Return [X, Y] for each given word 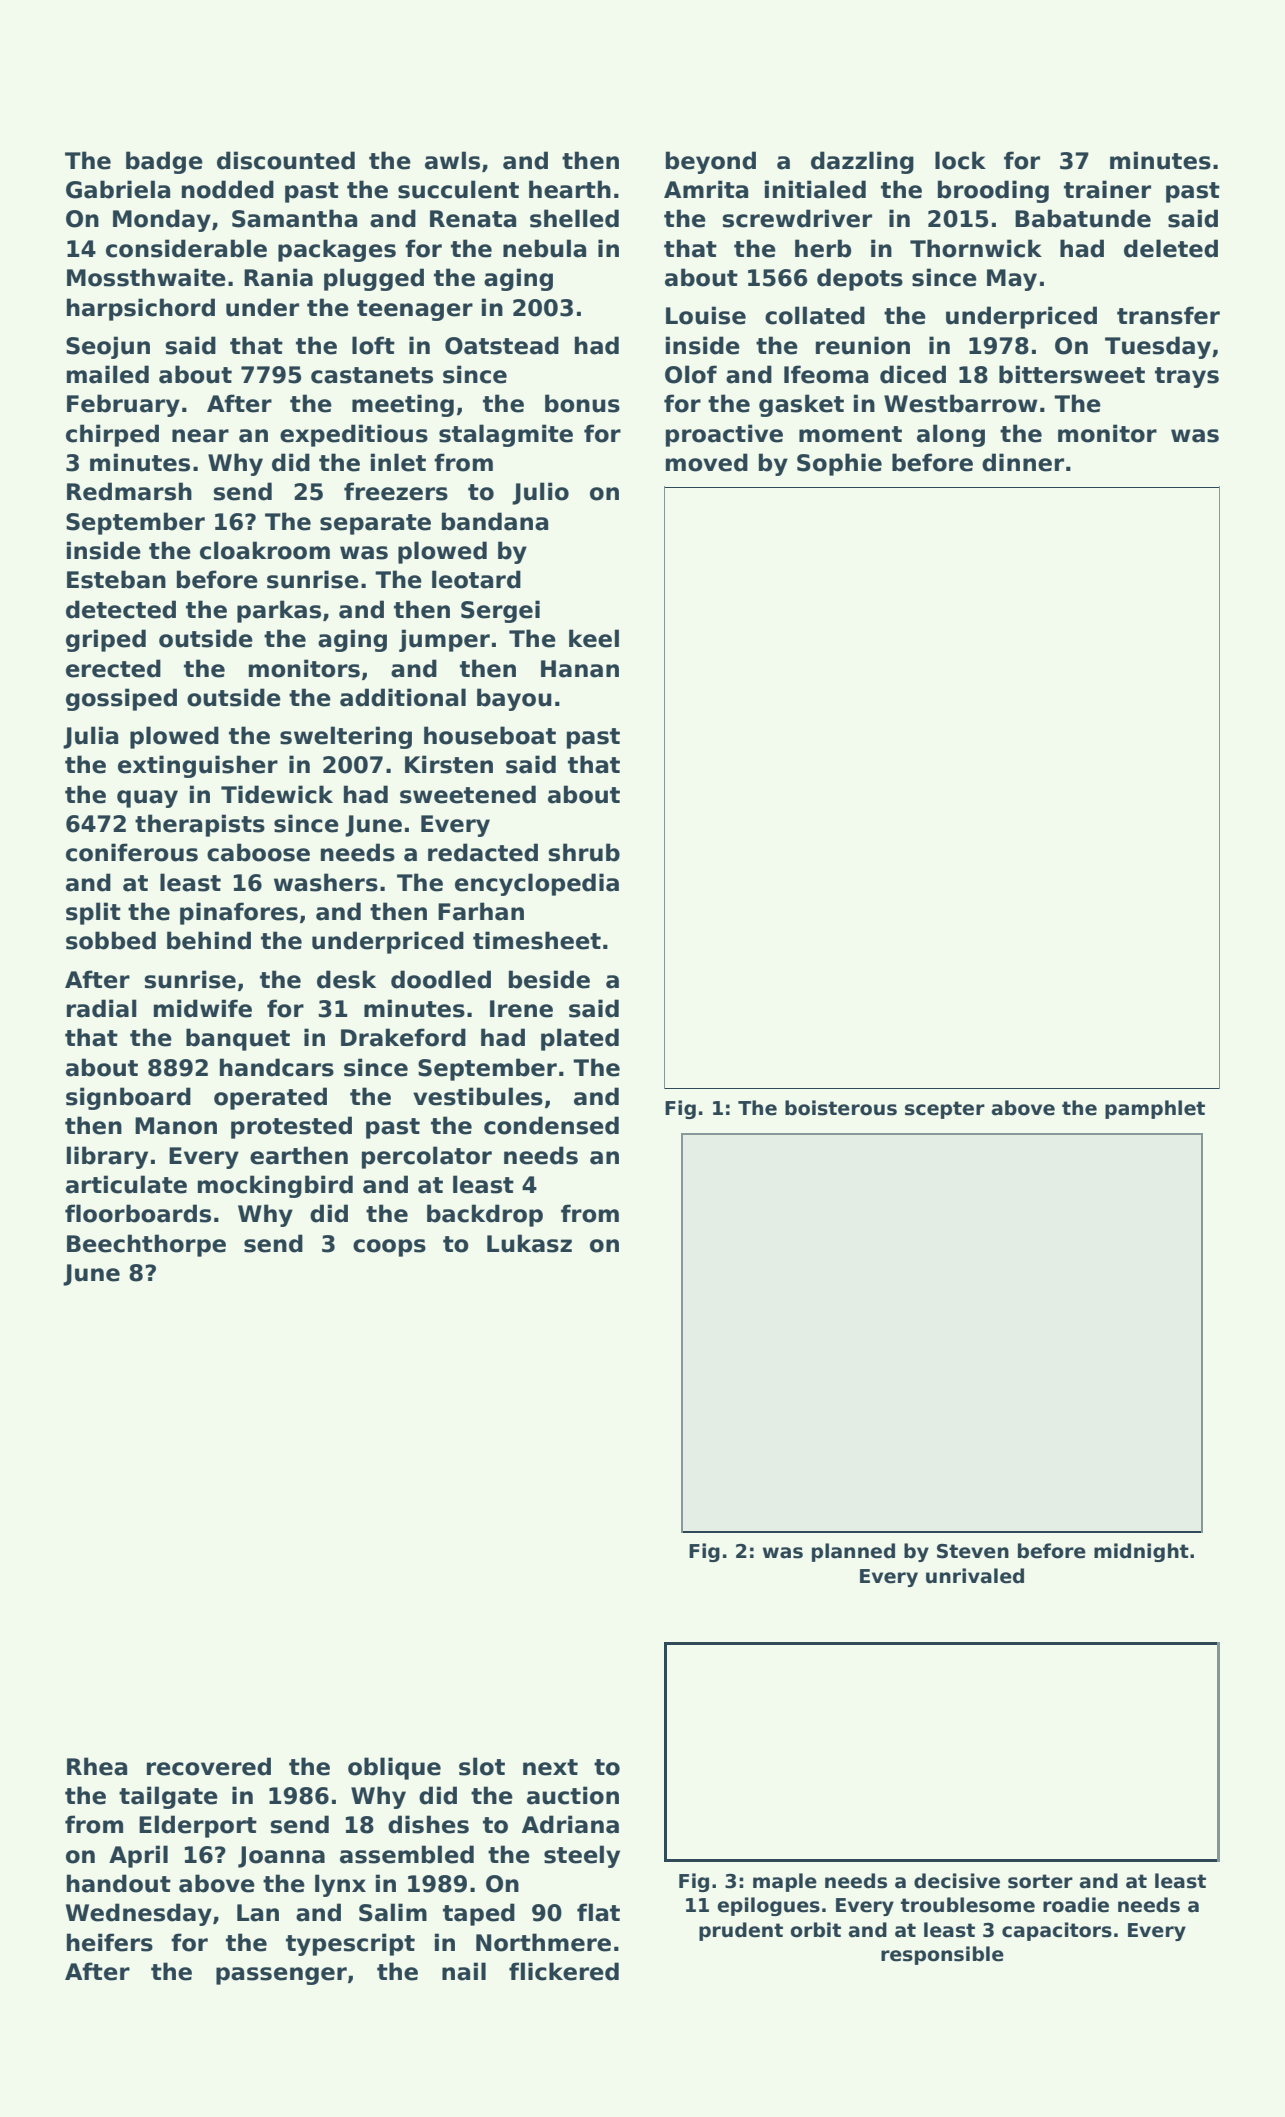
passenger [281, 1976]
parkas [279, 611]
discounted [286, 160]
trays [1187, 377]
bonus [582, 403]
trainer [1107, 189]
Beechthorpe [146, 1245]
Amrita [706, 189]
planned [853, 1552]
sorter [1040, 1881]
